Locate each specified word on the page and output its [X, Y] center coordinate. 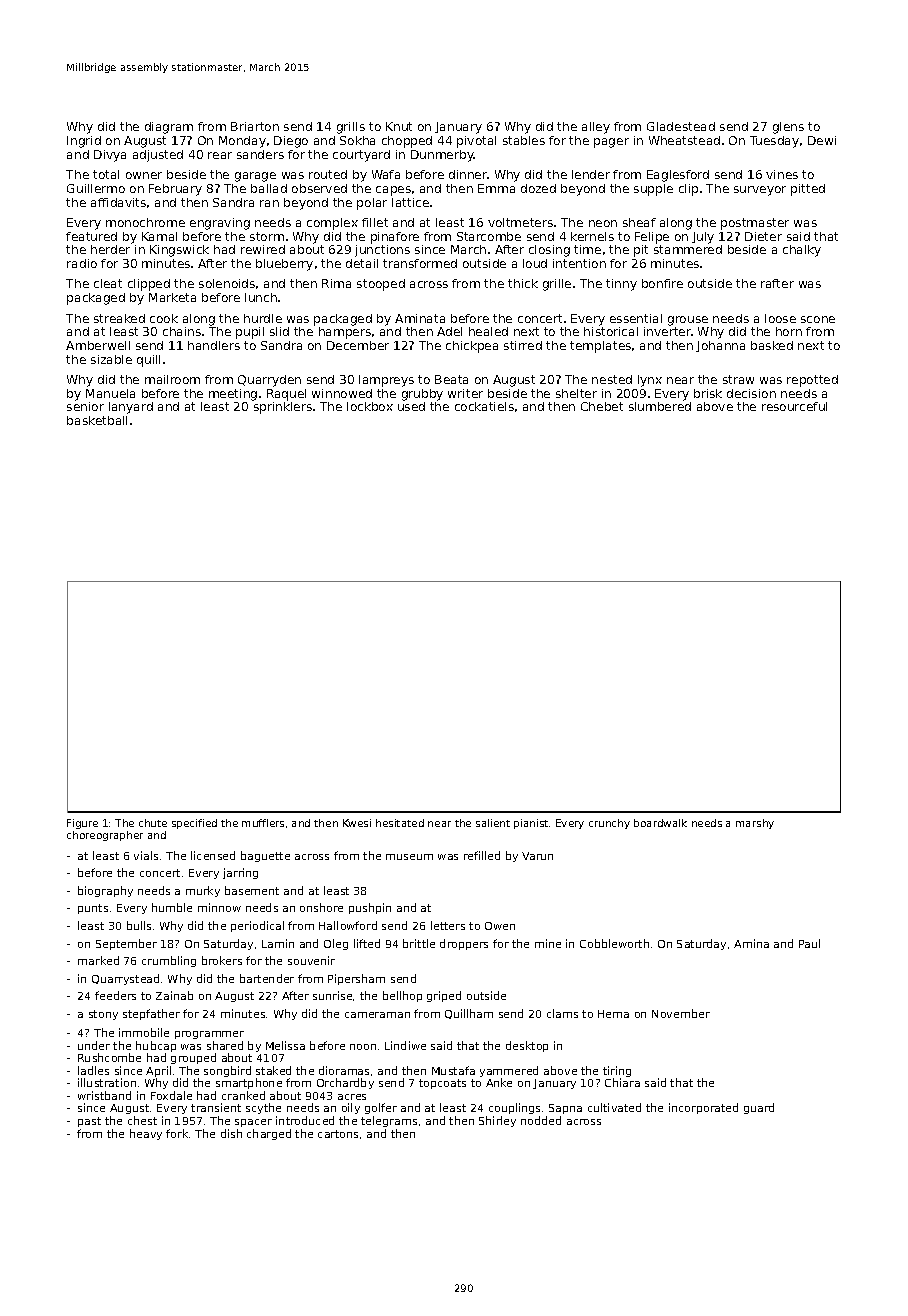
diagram [169, 128]
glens [788, 128]
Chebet [602, 406]
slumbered [660, 406]
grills [351, 128]
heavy [146, 1134]
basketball [97, 420]
